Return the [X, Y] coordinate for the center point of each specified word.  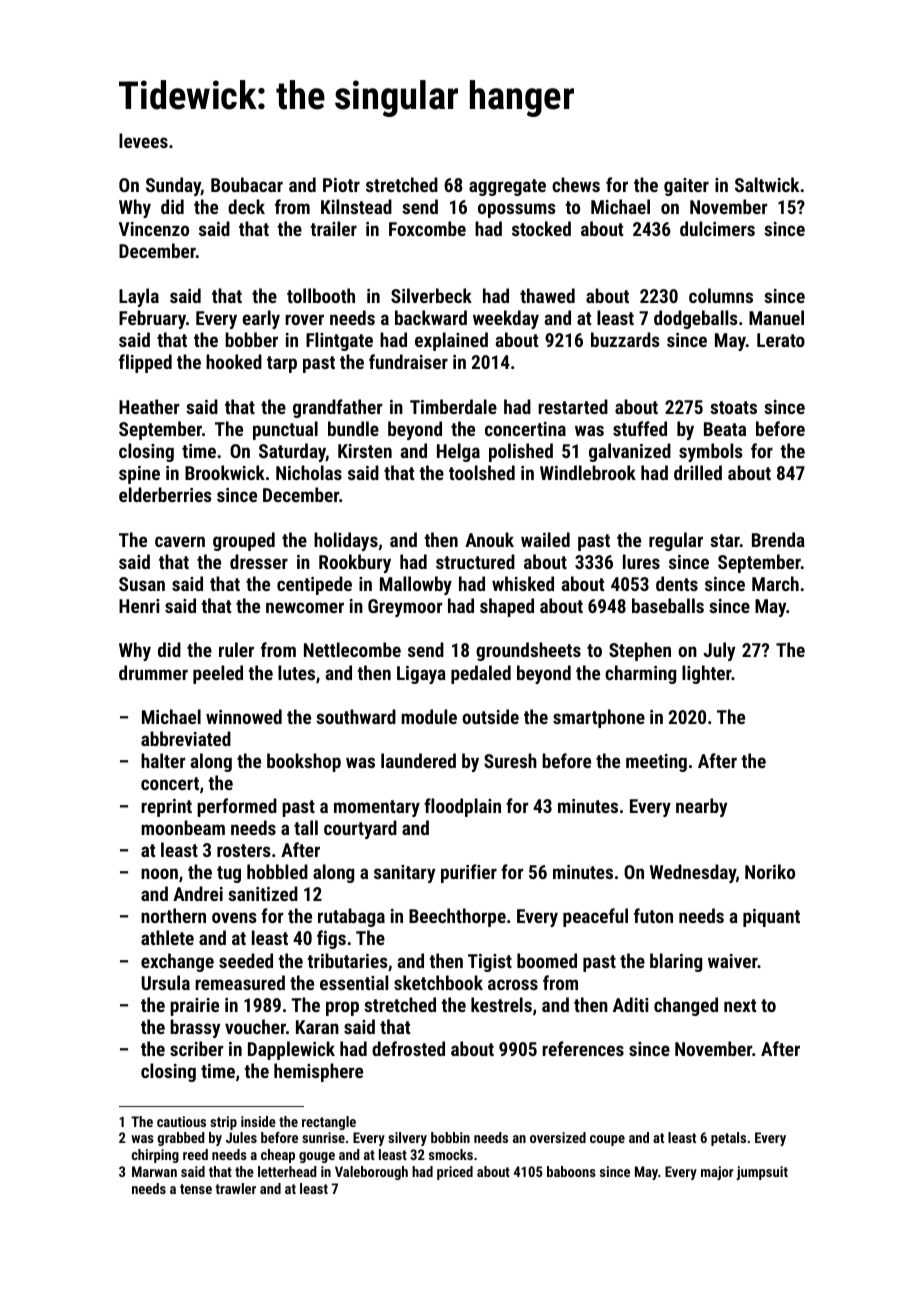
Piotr [341, 185]
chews [576, 184]
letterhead [287, 1171]
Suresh [510, 760]
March [775, 583]
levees [143, 140]
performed [237, 807]
